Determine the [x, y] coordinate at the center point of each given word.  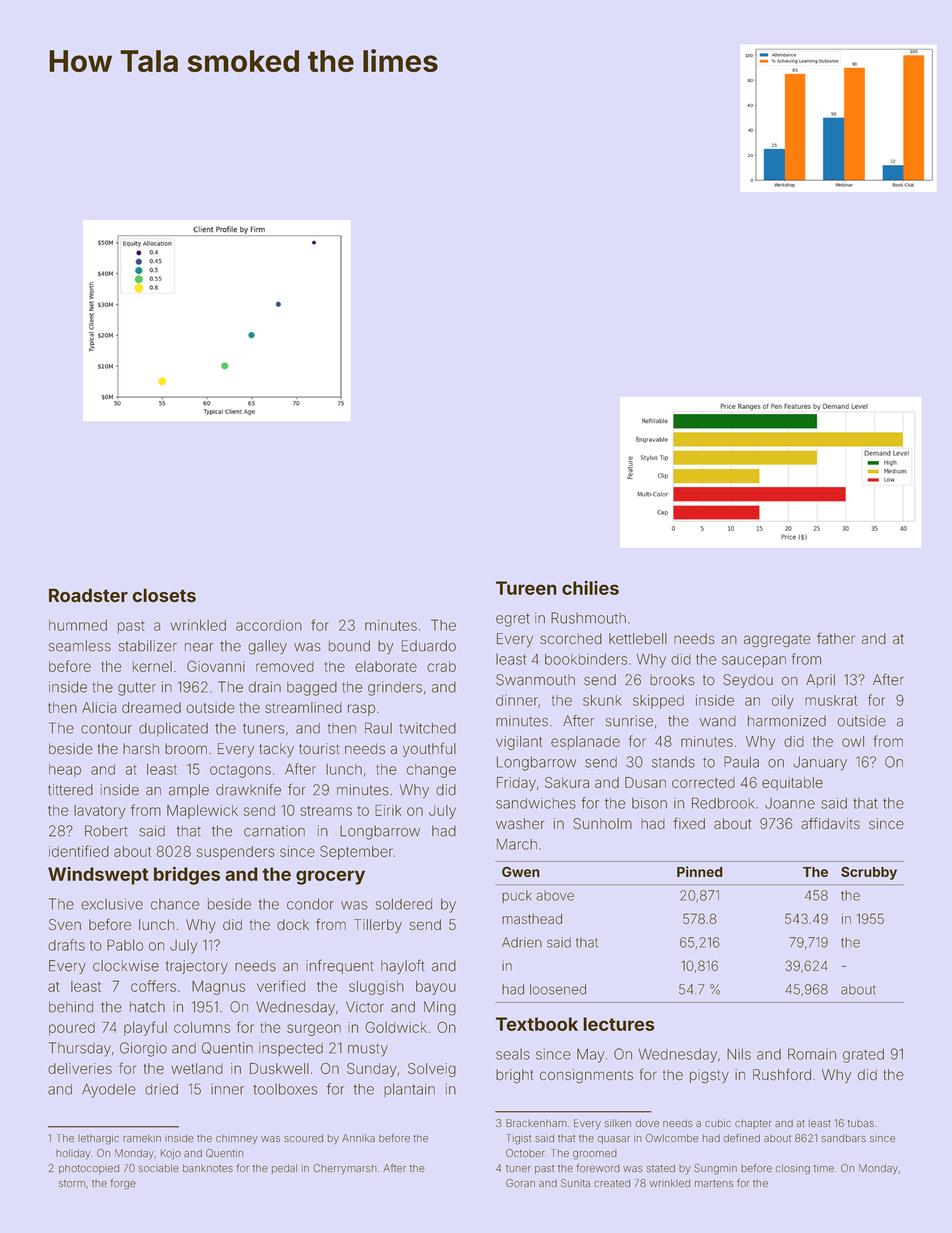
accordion [269, 625]
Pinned [700, 871]
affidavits [830, 823]
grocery [330, 877]
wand [718, 721]
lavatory [100, 812]
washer [520, 823]
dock [293, 924]
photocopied [89, 1169]
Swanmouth [535, 680]
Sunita [575, 1183]
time [824, 1168]
